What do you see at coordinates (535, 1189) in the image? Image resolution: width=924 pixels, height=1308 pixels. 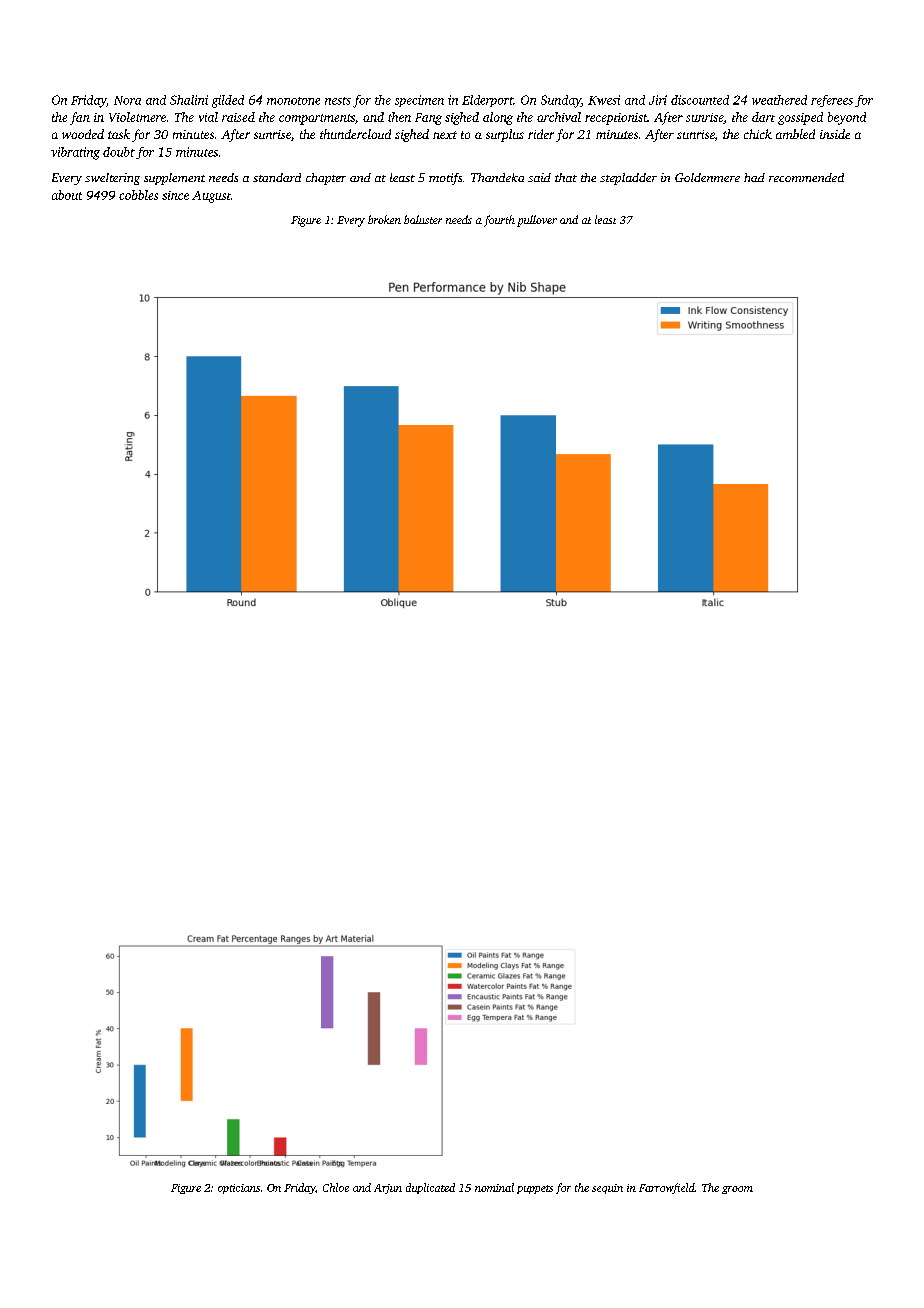 I see `puppets` at bounding box center [535, 1189].
